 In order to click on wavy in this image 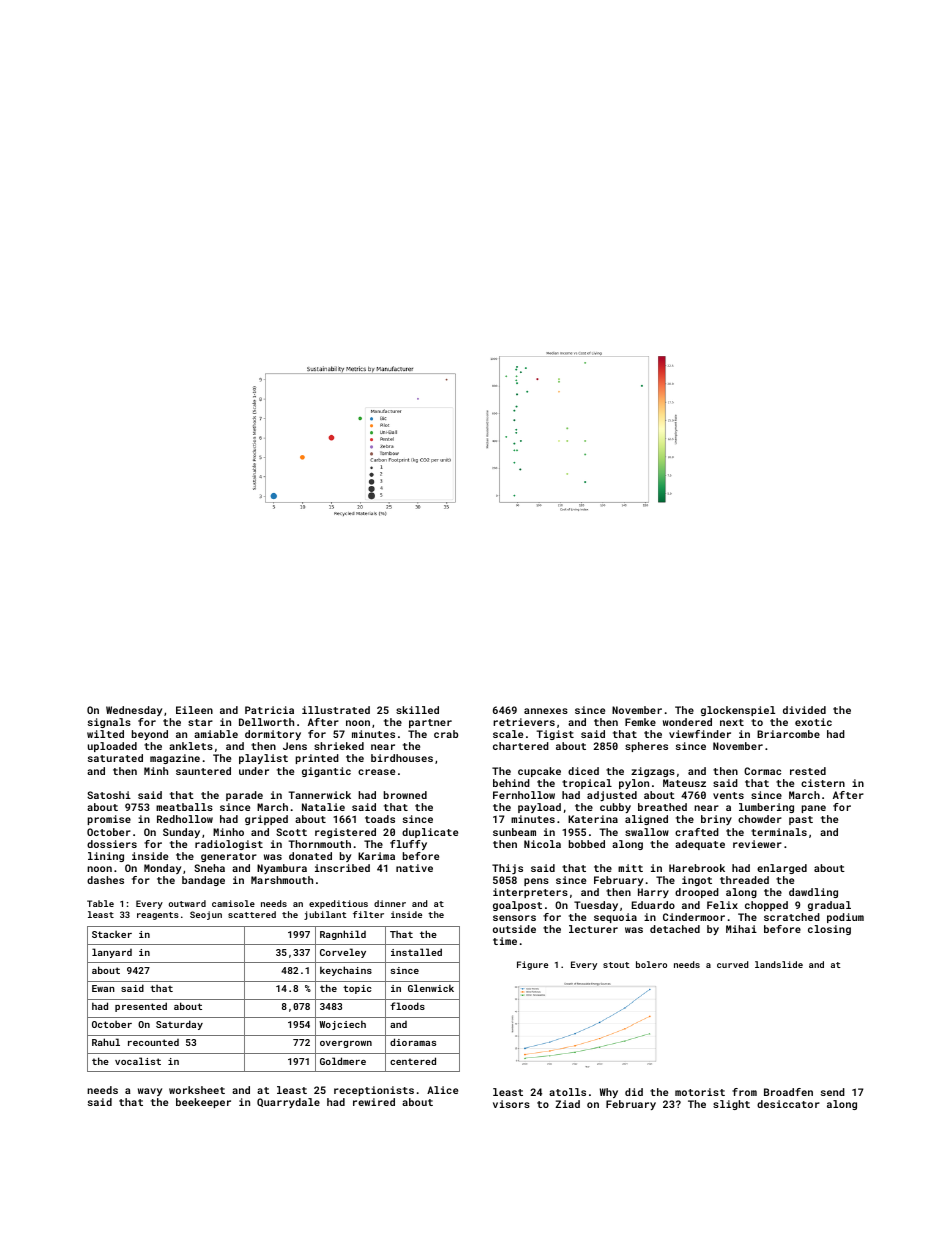, I will do `click(150, 1092)`.
